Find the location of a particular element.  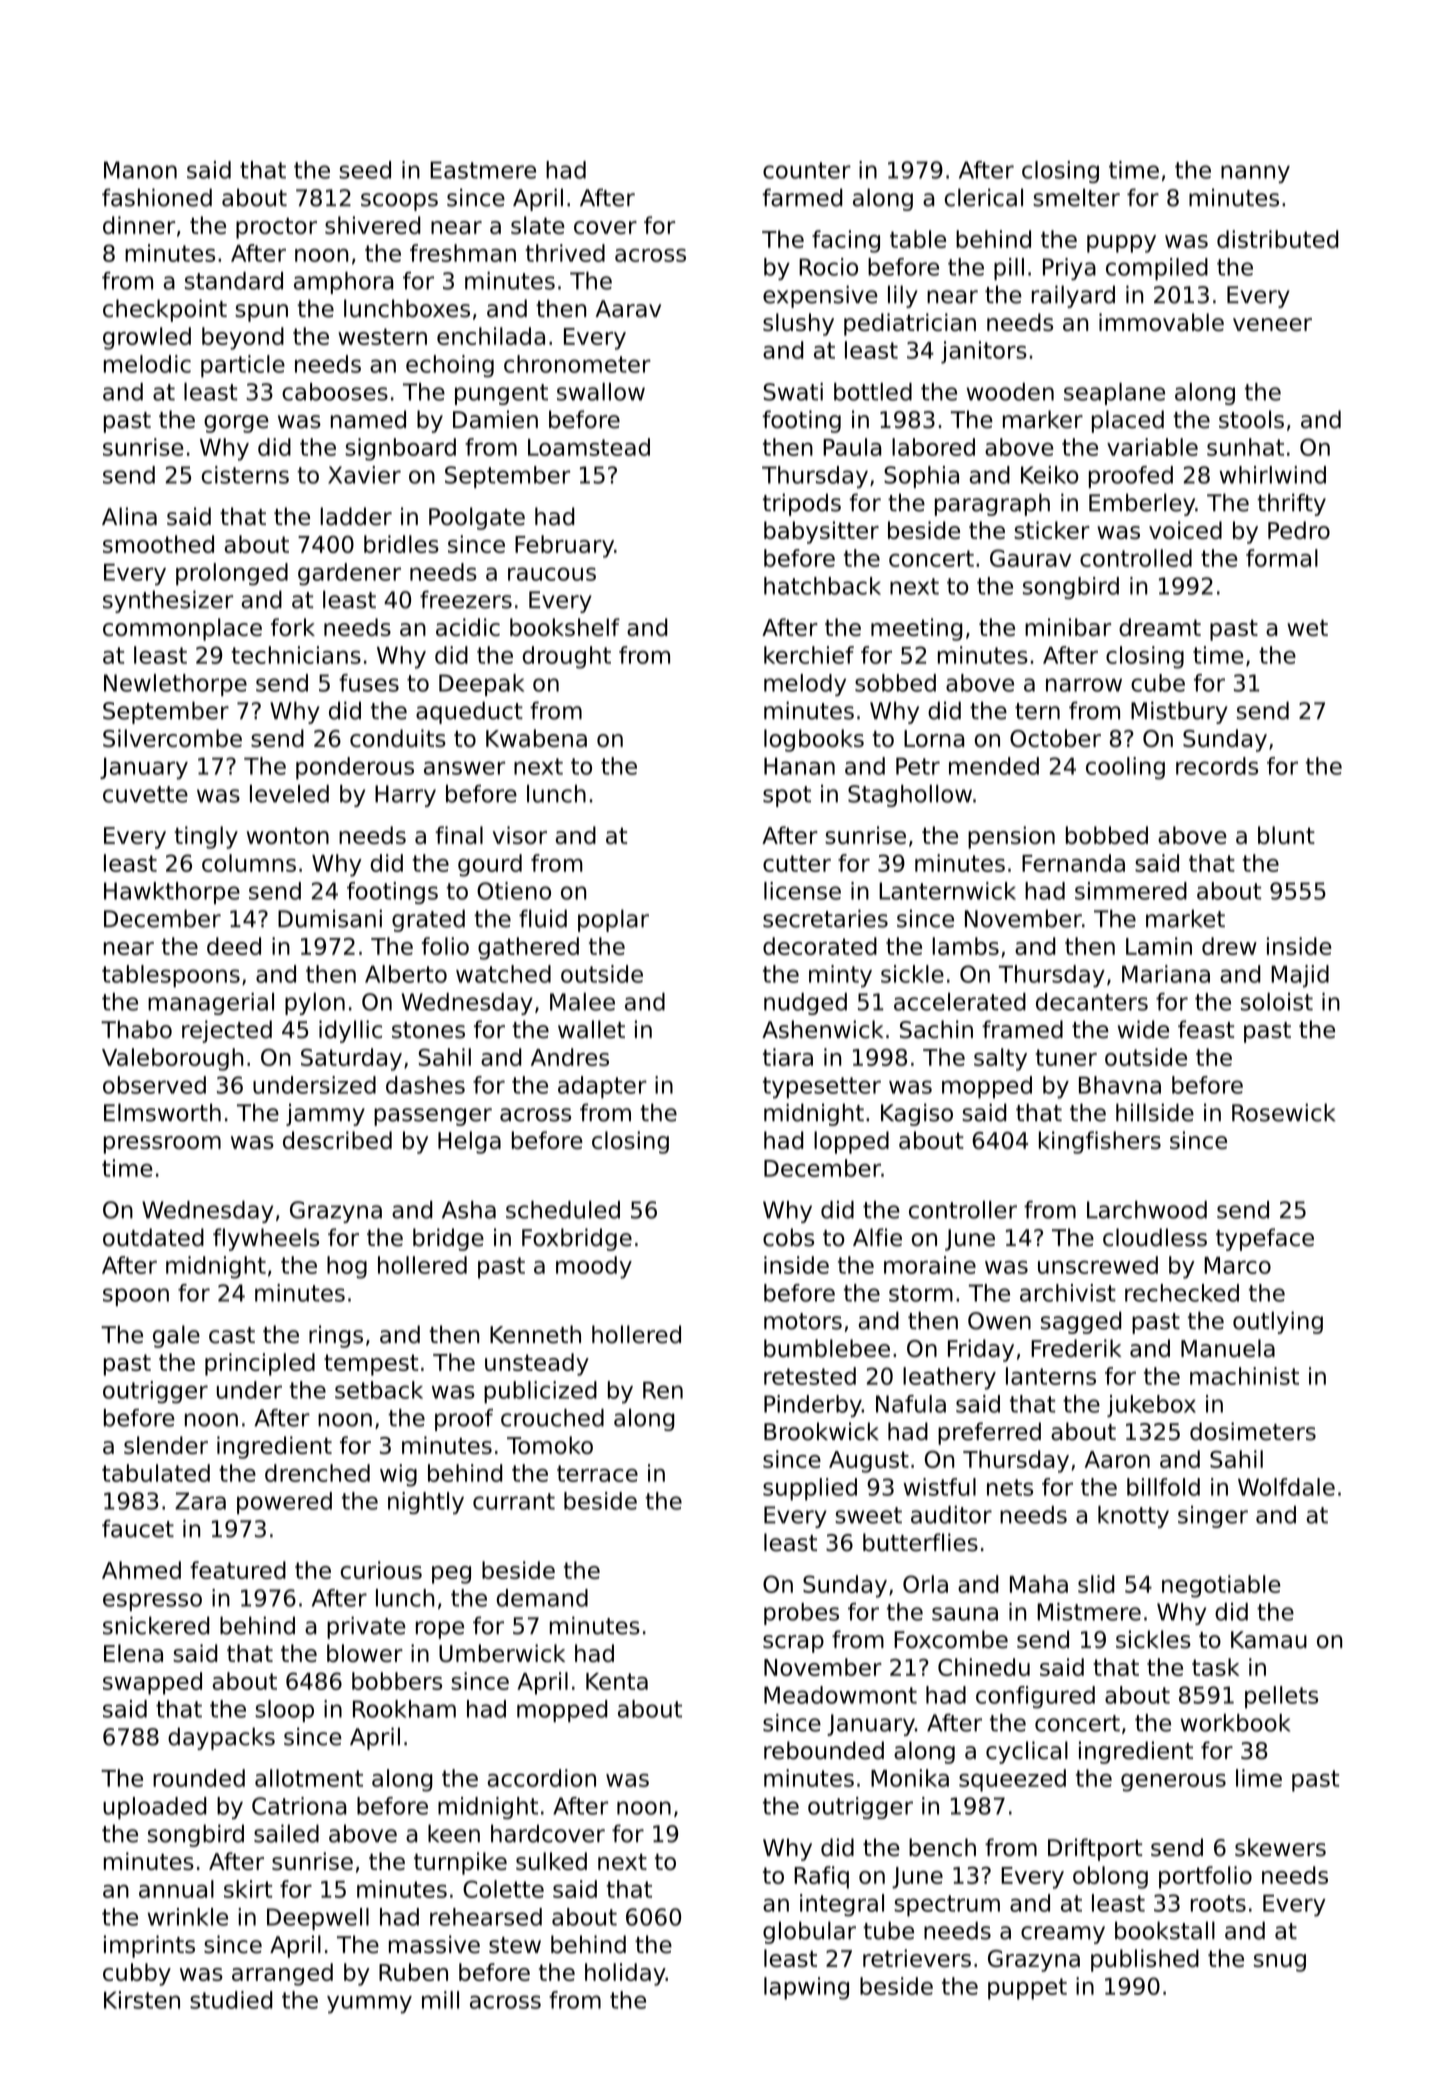

Hawkthorpe is located at coordinates (172, 893).
